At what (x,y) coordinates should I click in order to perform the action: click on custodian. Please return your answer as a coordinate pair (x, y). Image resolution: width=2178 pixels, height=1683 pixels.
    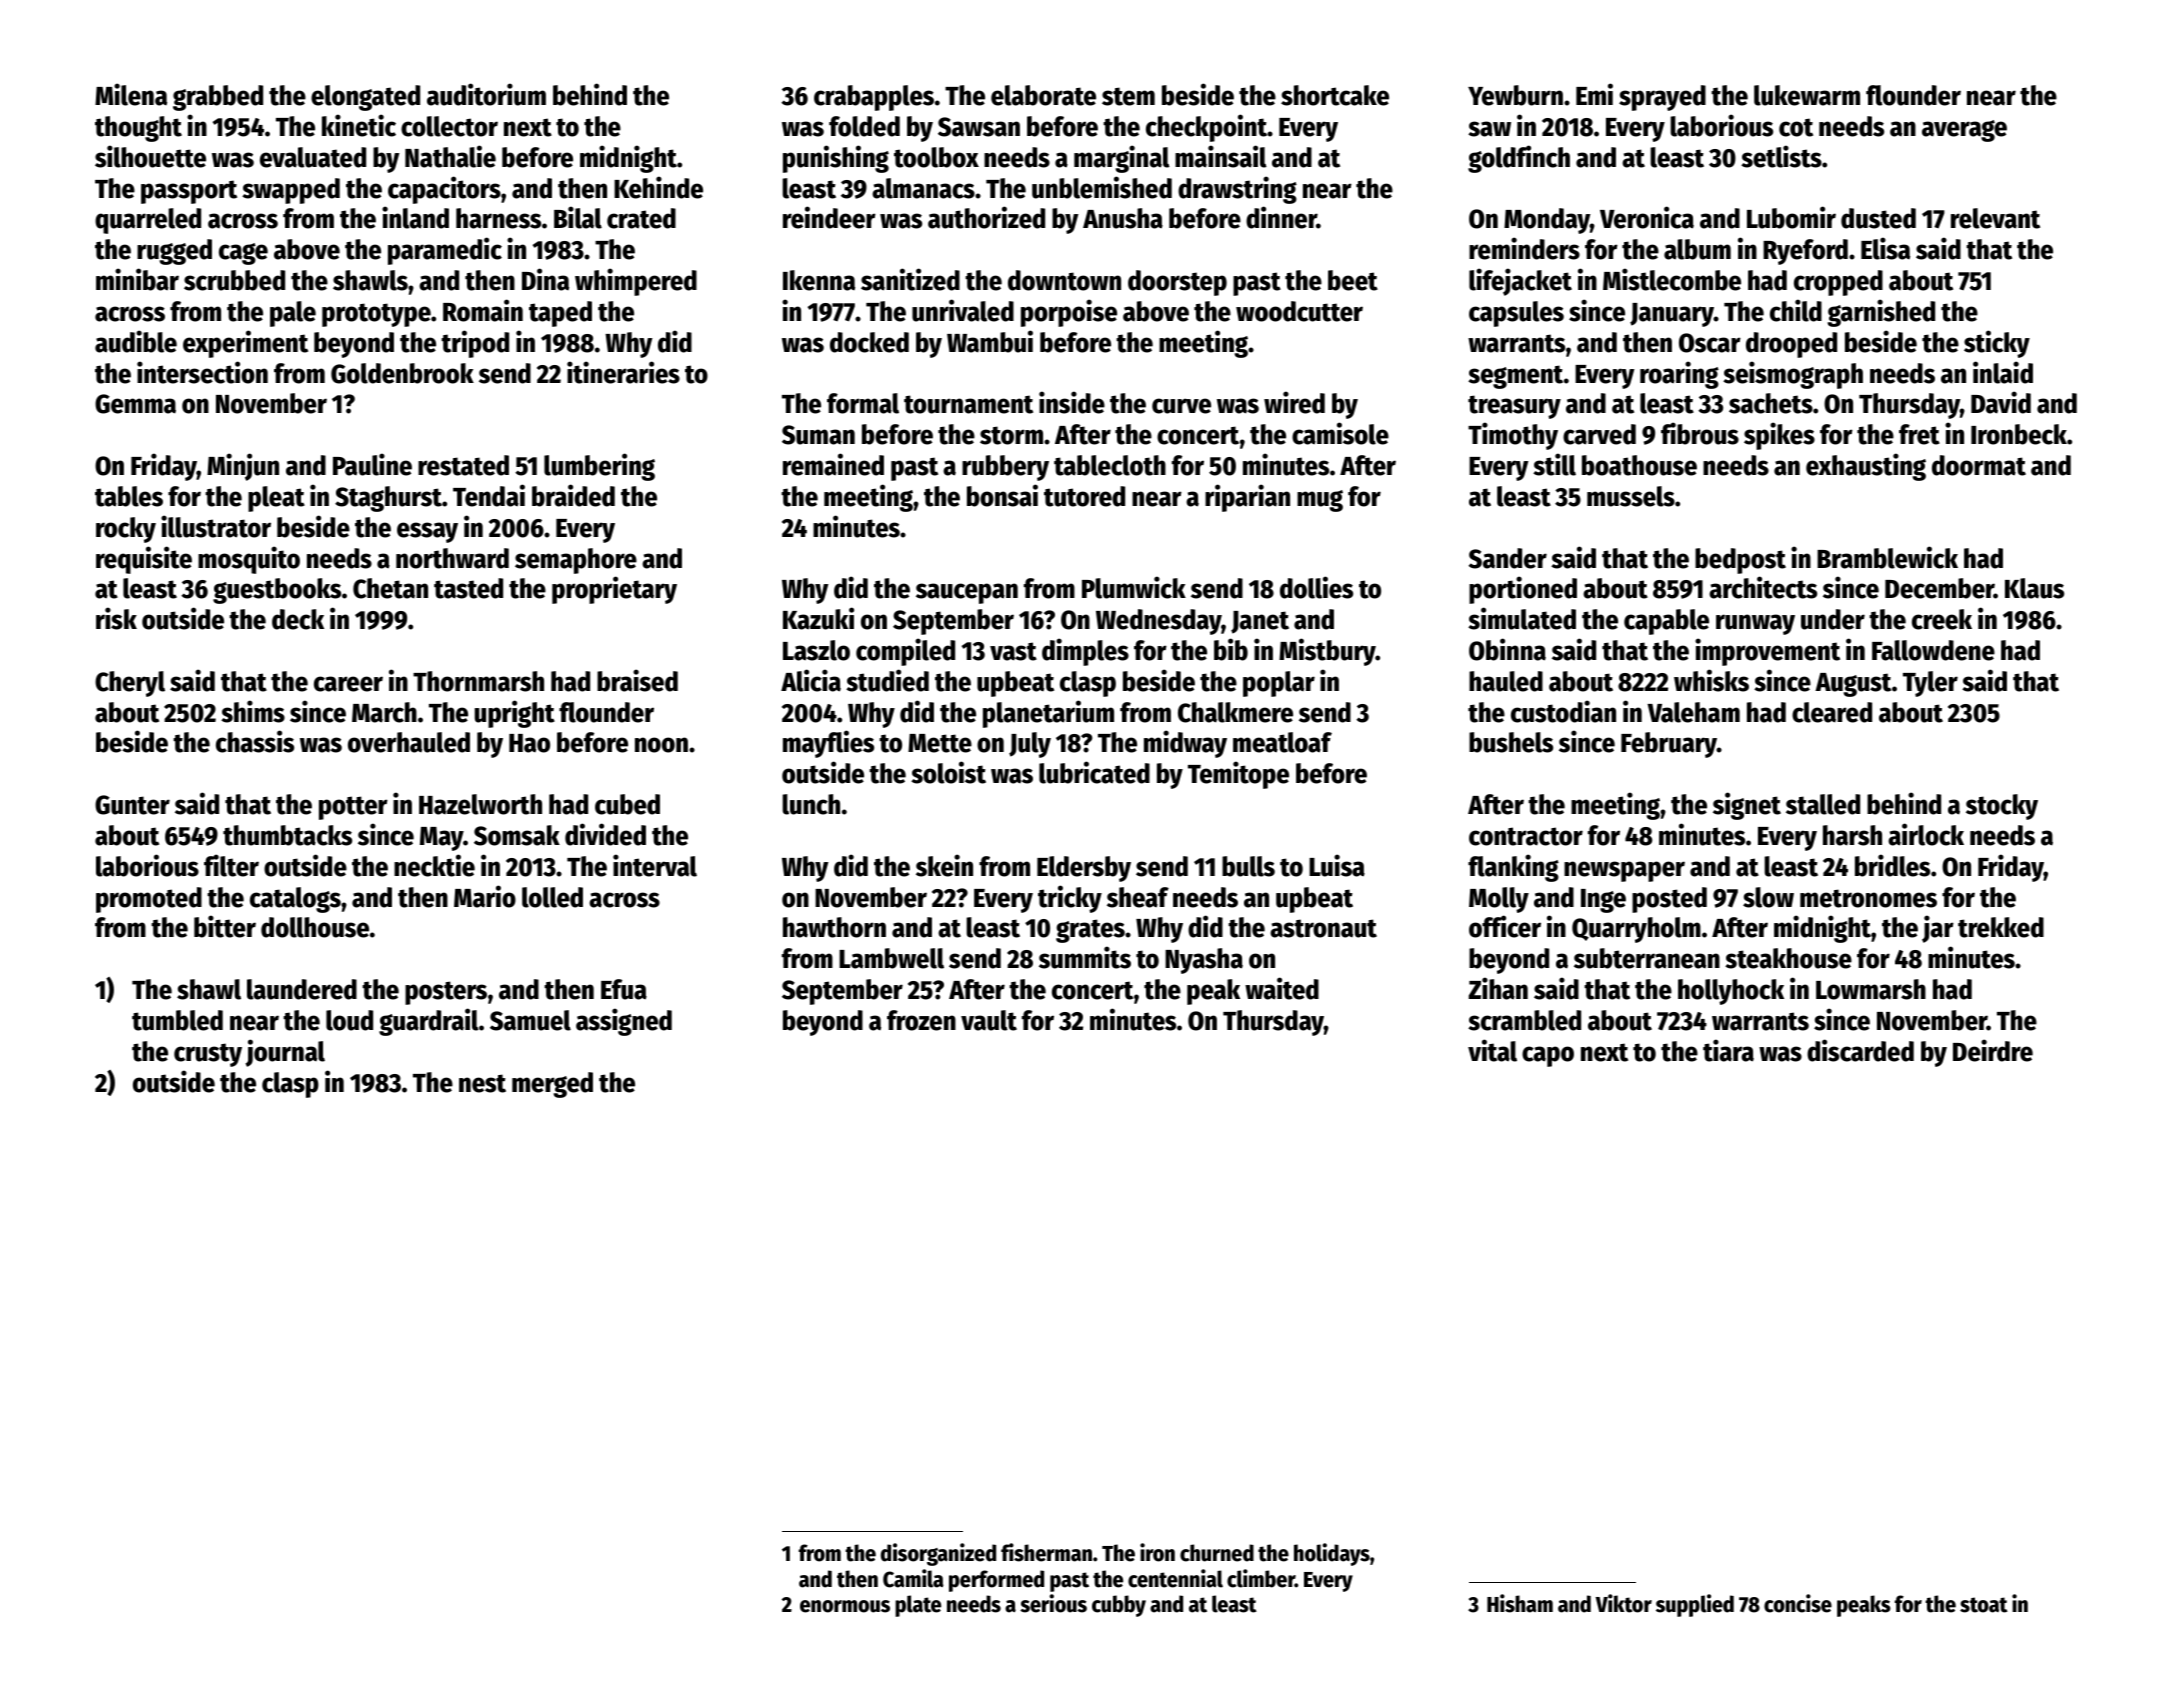
    Looking at the image, I should click on (1563, 711).
